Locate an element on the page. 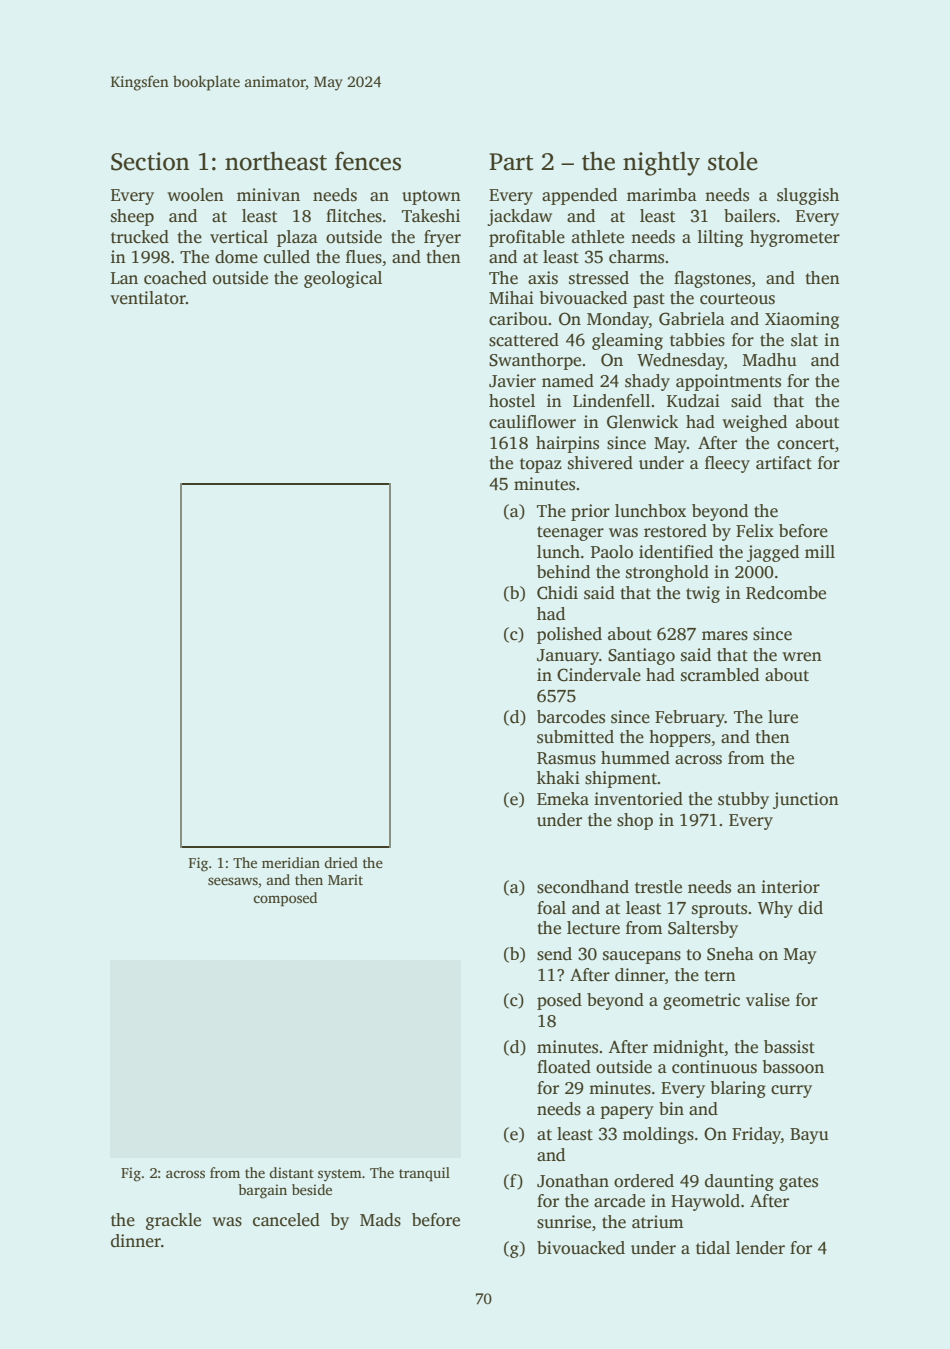 The width and height of the page is (950, 1349). lender is located at coordinates (760, 1248).
